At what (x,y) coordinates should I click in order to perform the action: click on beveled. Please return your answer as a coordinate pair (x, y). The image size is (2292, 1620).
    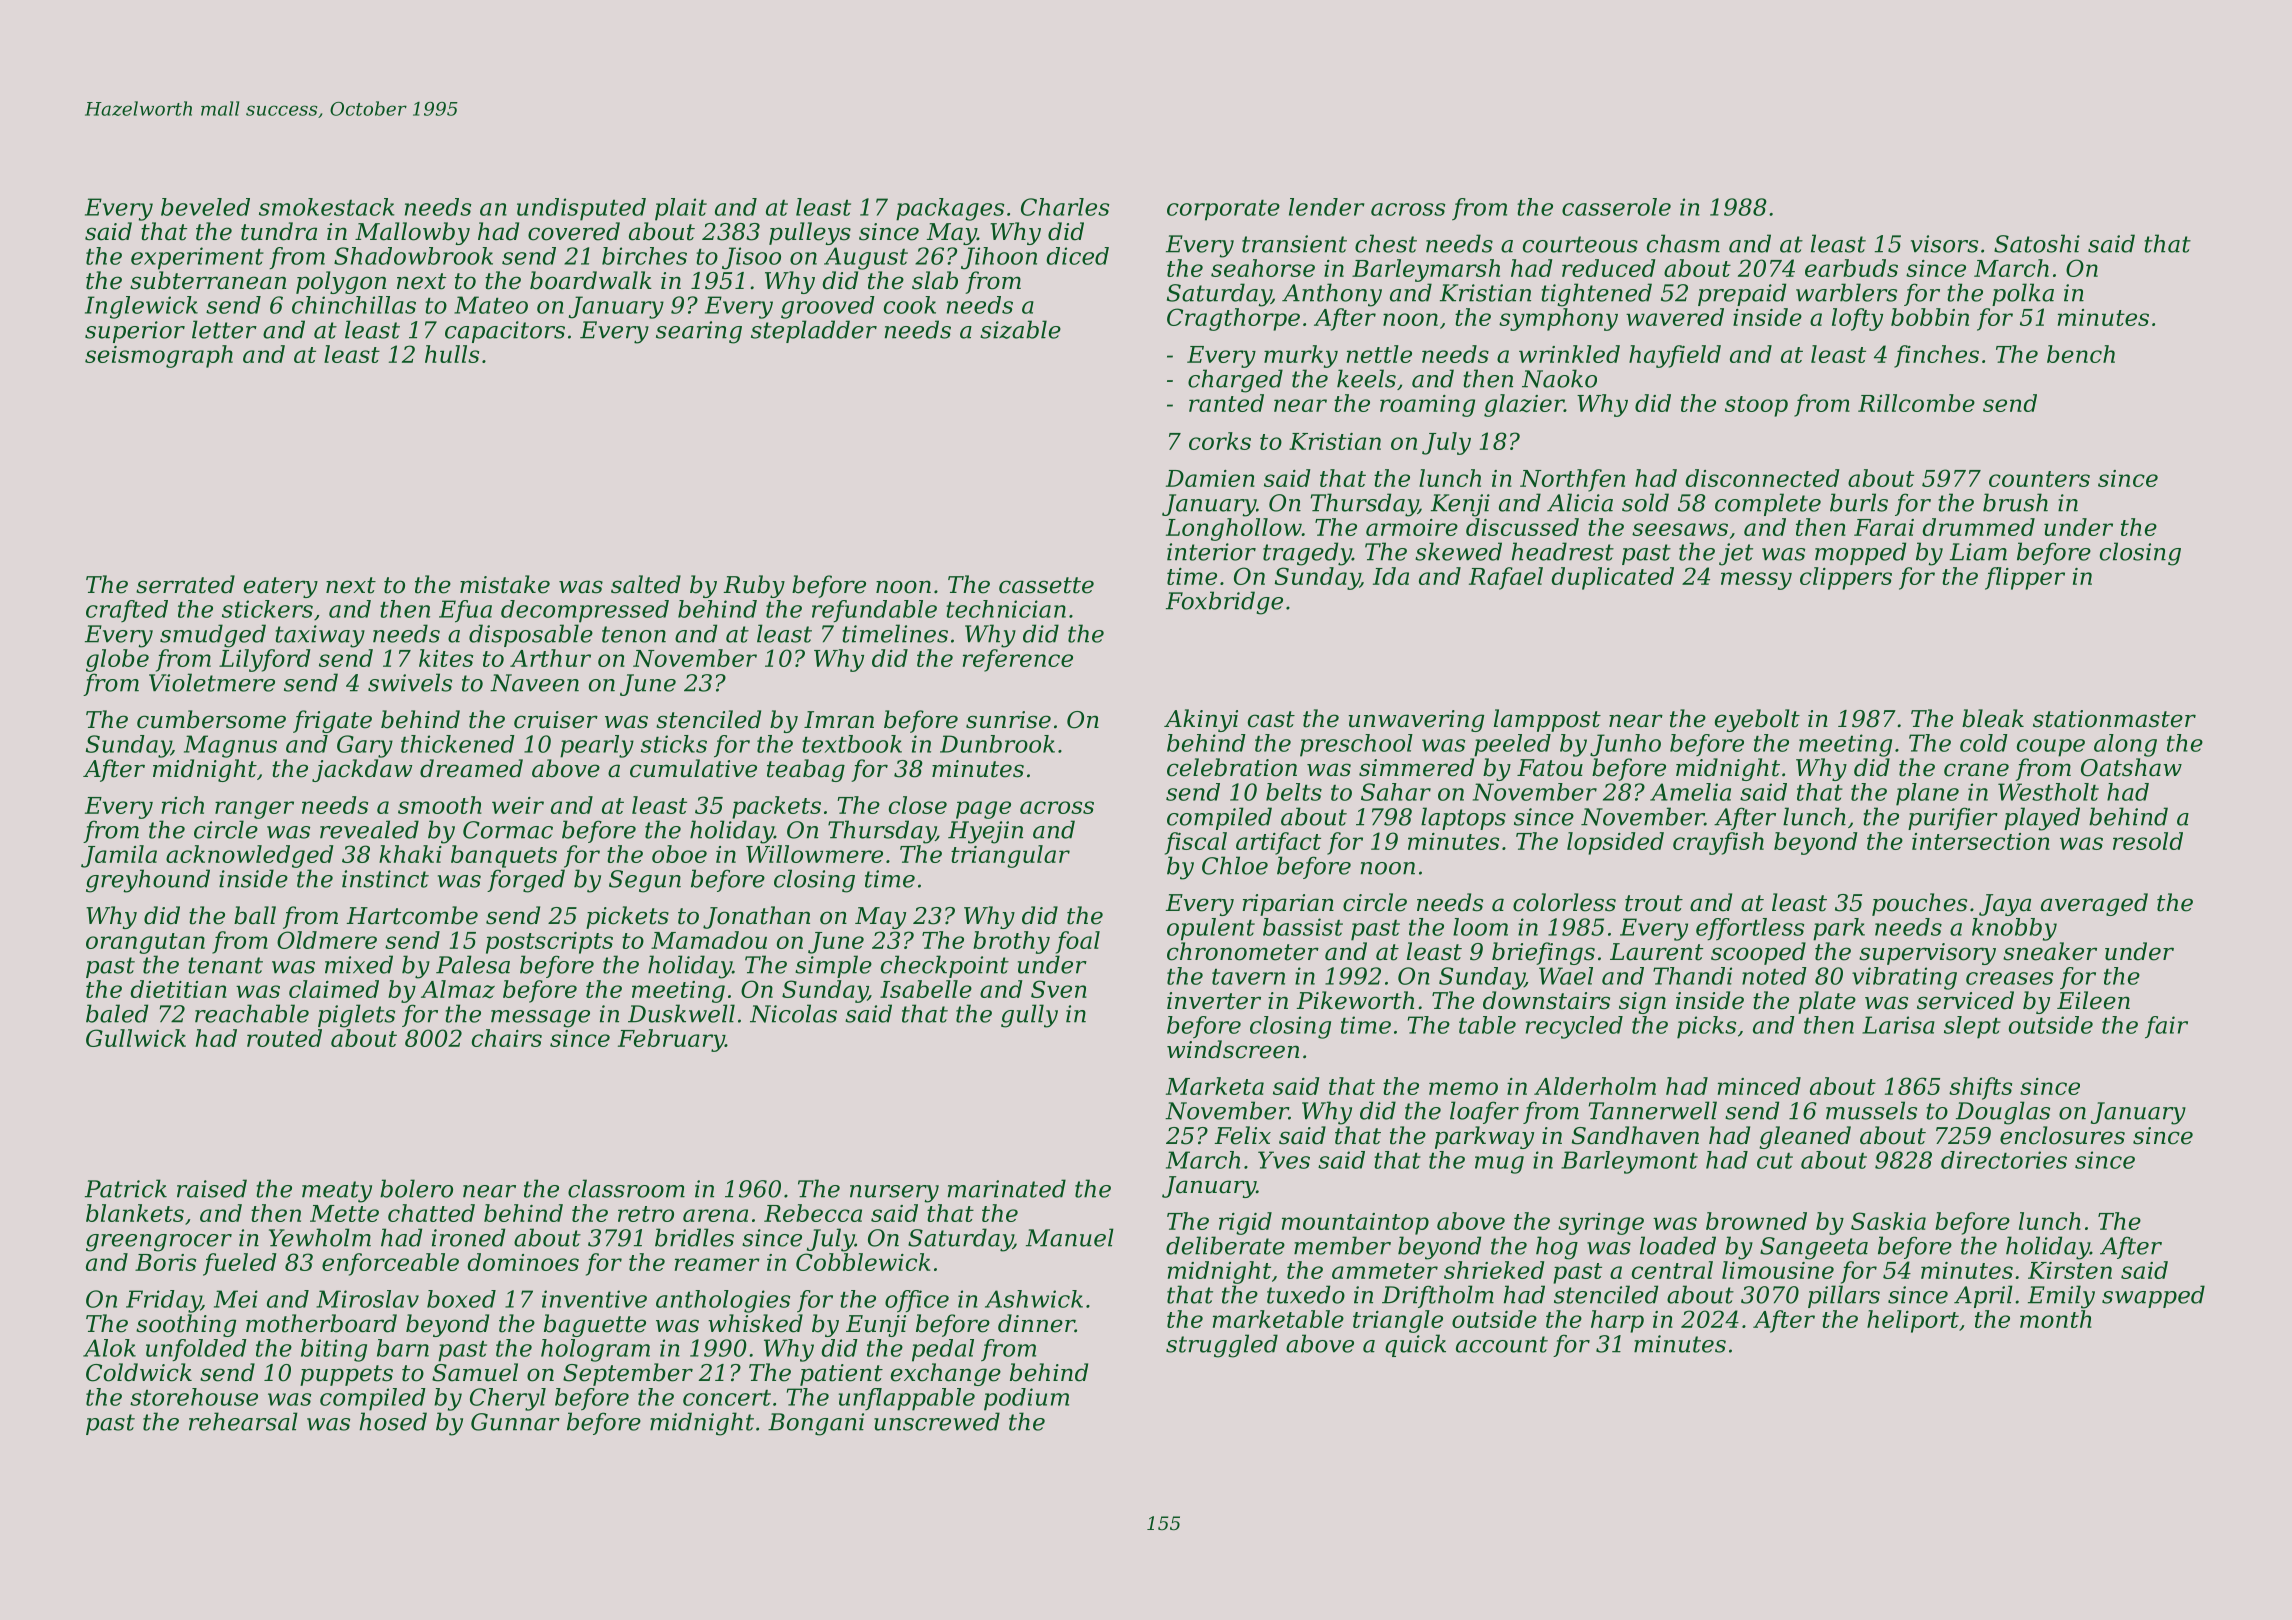
    Looking at the image, I should click on (205, 207).
